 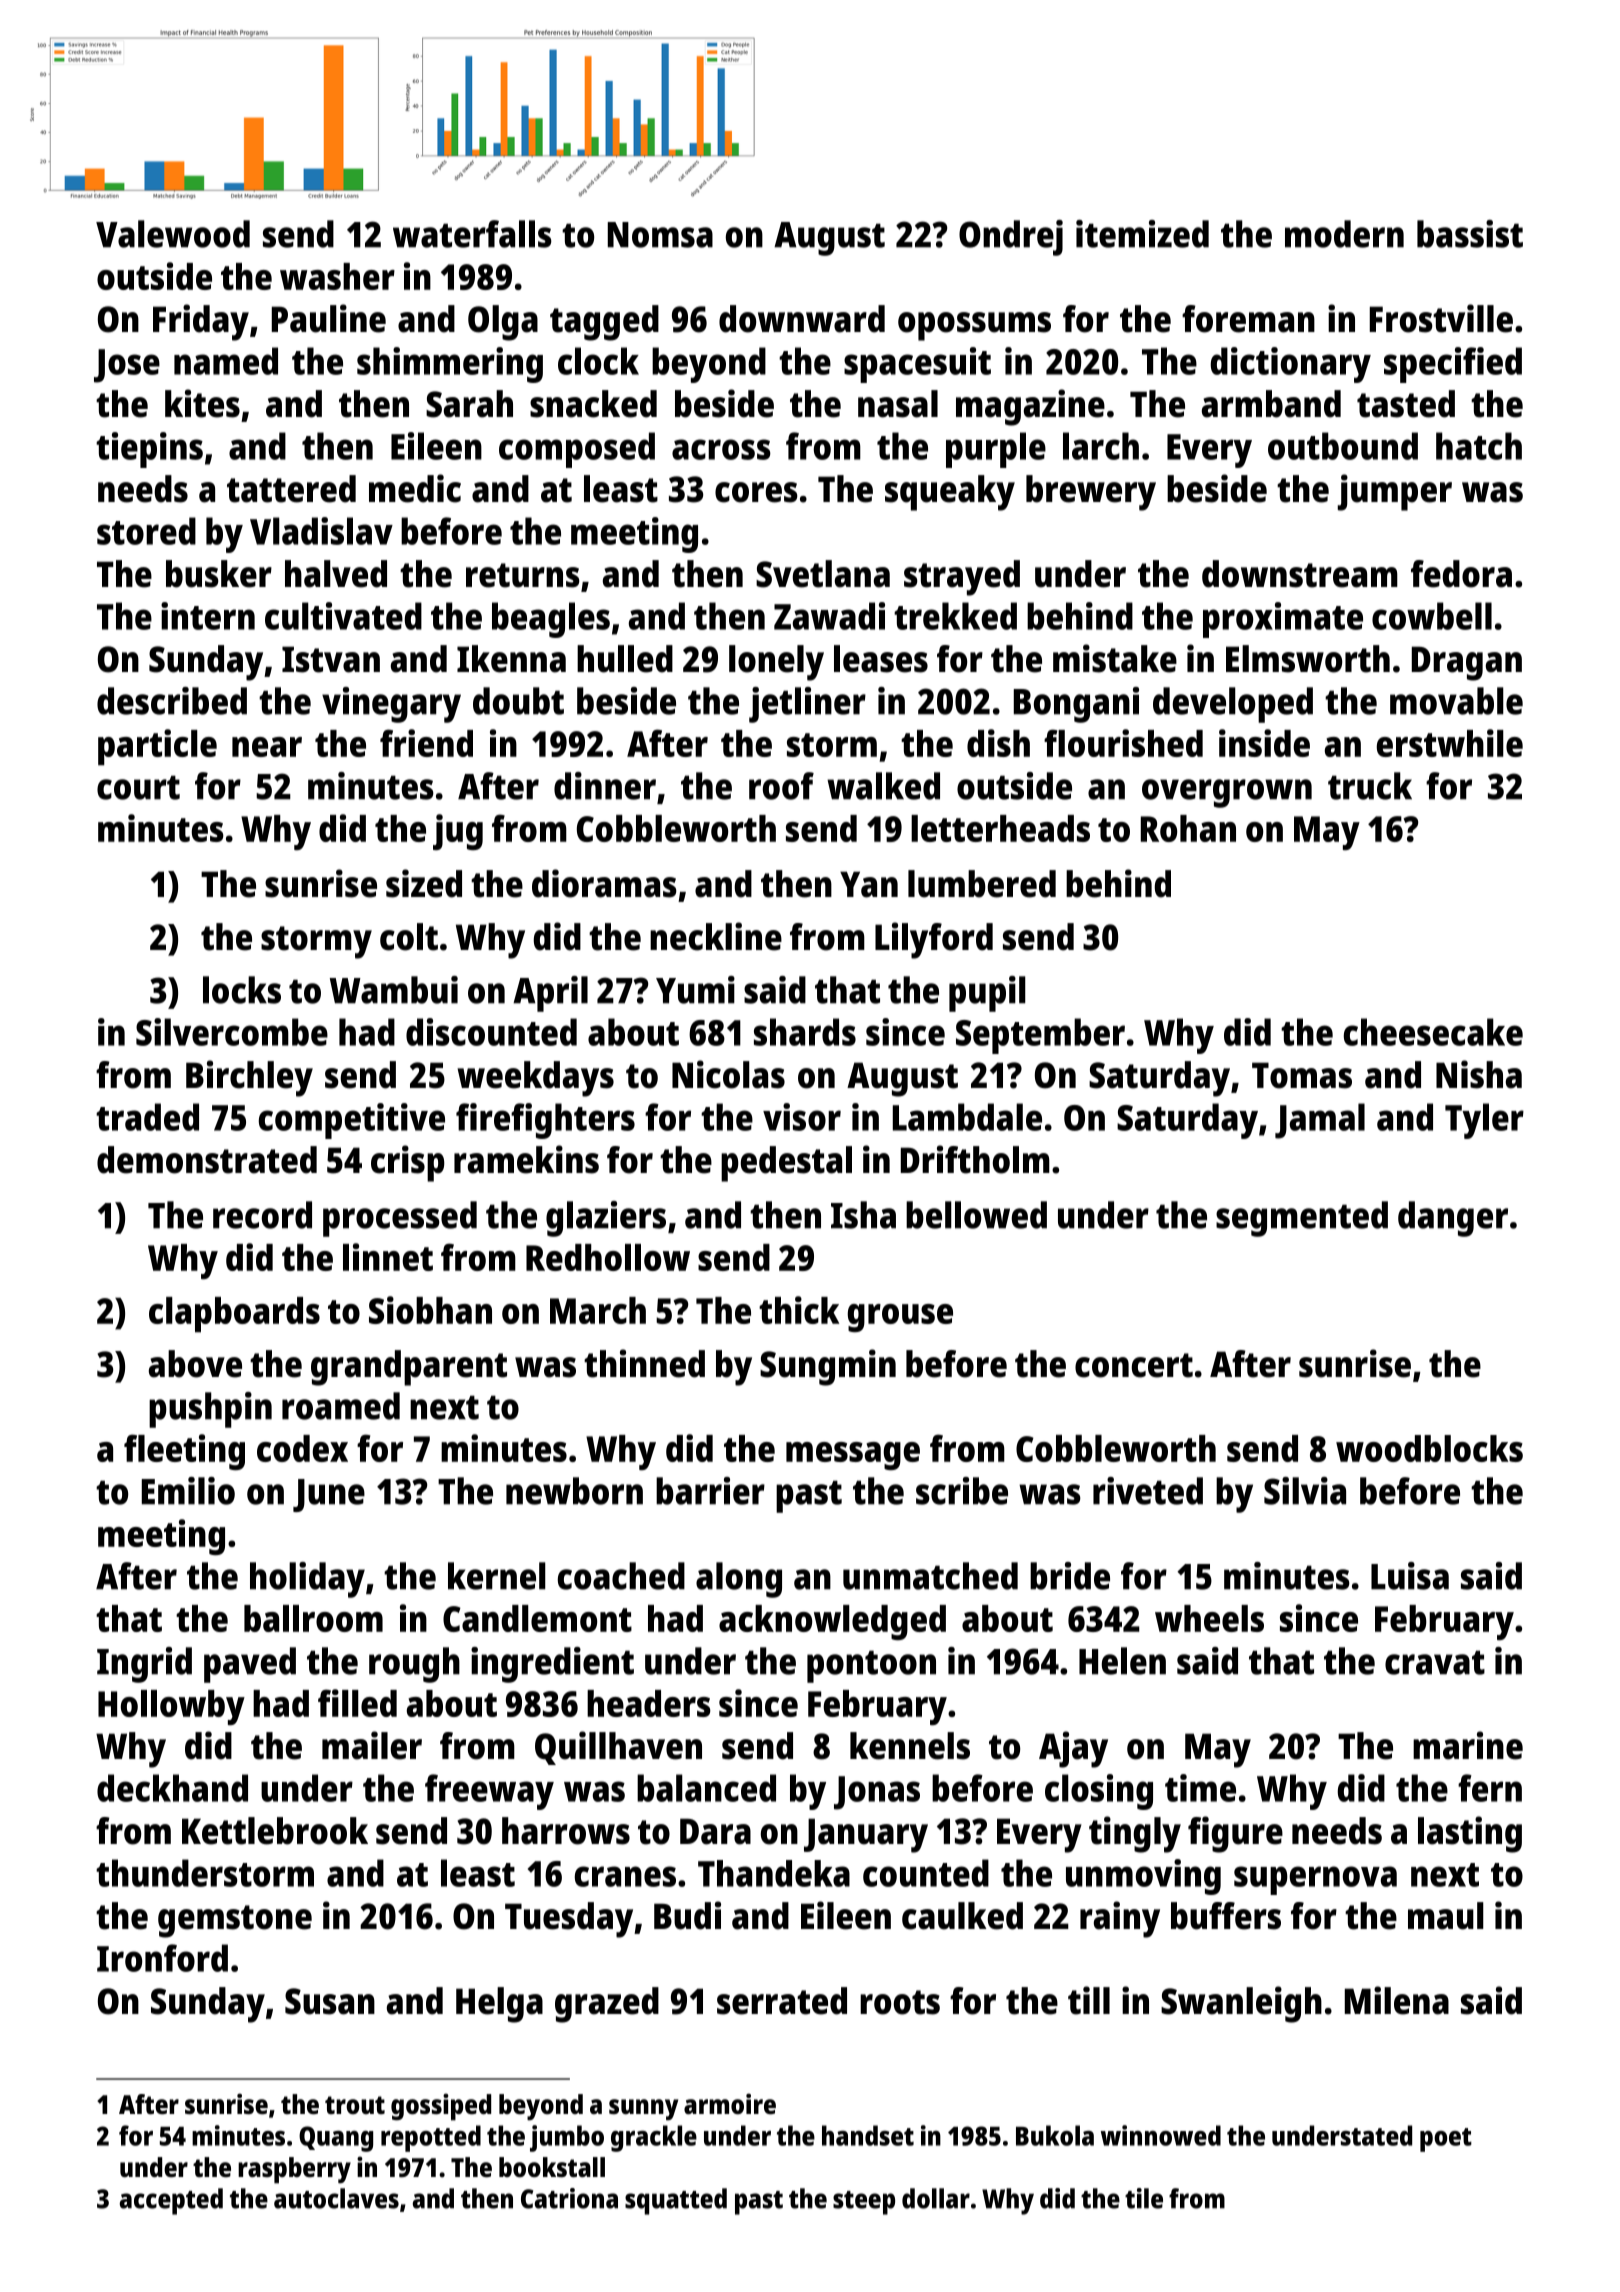 What do you see at coordinates (336, 2198) in the document?
I see `autoclaves` at bounding box center [336, 2198].
